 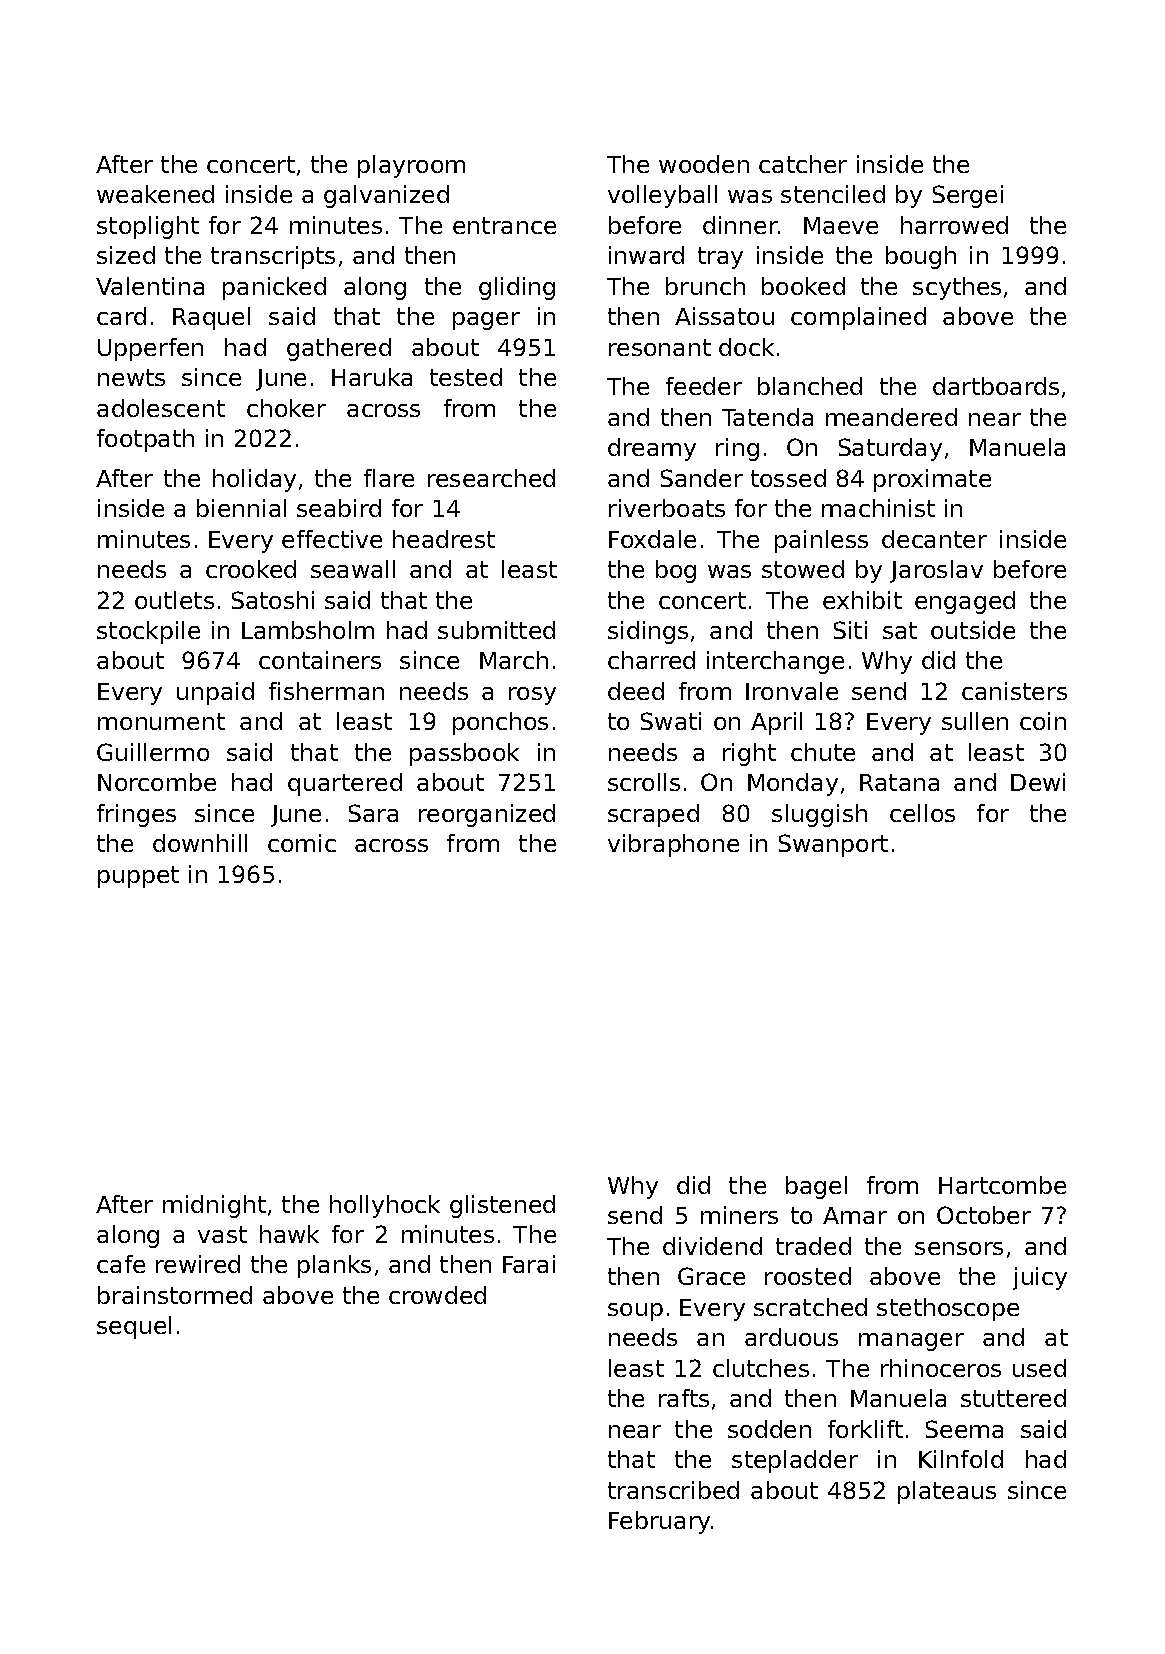 What do you see at coordinates (704, 164) in the screenshot?
I see `wooden` at bounding box center [704, 164].
